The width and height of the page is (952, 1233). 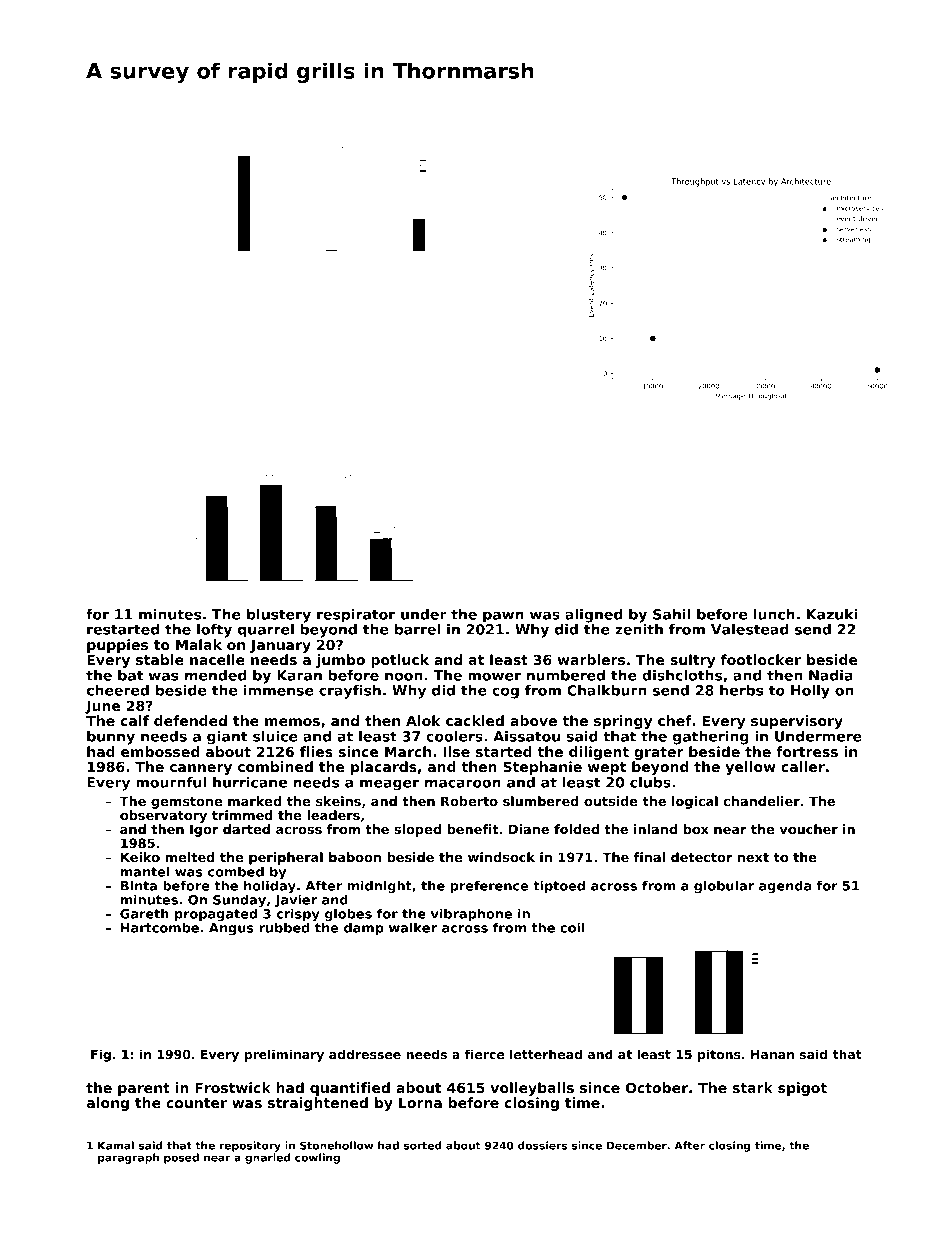 What do you see at coordinates (231, 929) in the page?
I see `Angus` at bounding box center [231, 929].
